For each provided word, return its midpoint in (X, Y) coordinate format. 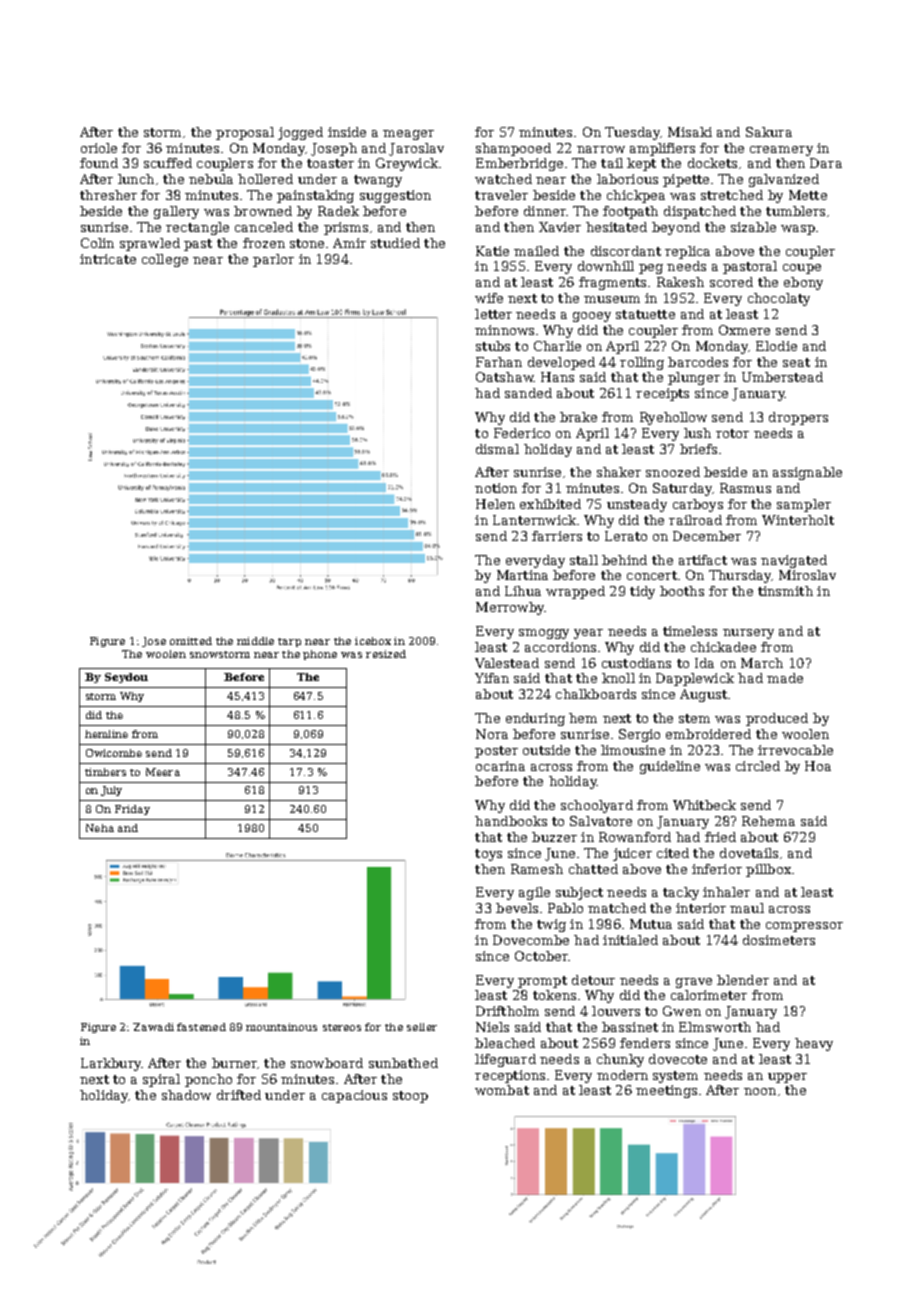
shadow (186, 1095)
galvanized (784, 180)
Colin (97, 243)
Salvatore (601, 821)
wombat (502, 1090)
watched (503, 179)
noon (760, 1091)
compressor (804, 927)
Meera (163, 772)
